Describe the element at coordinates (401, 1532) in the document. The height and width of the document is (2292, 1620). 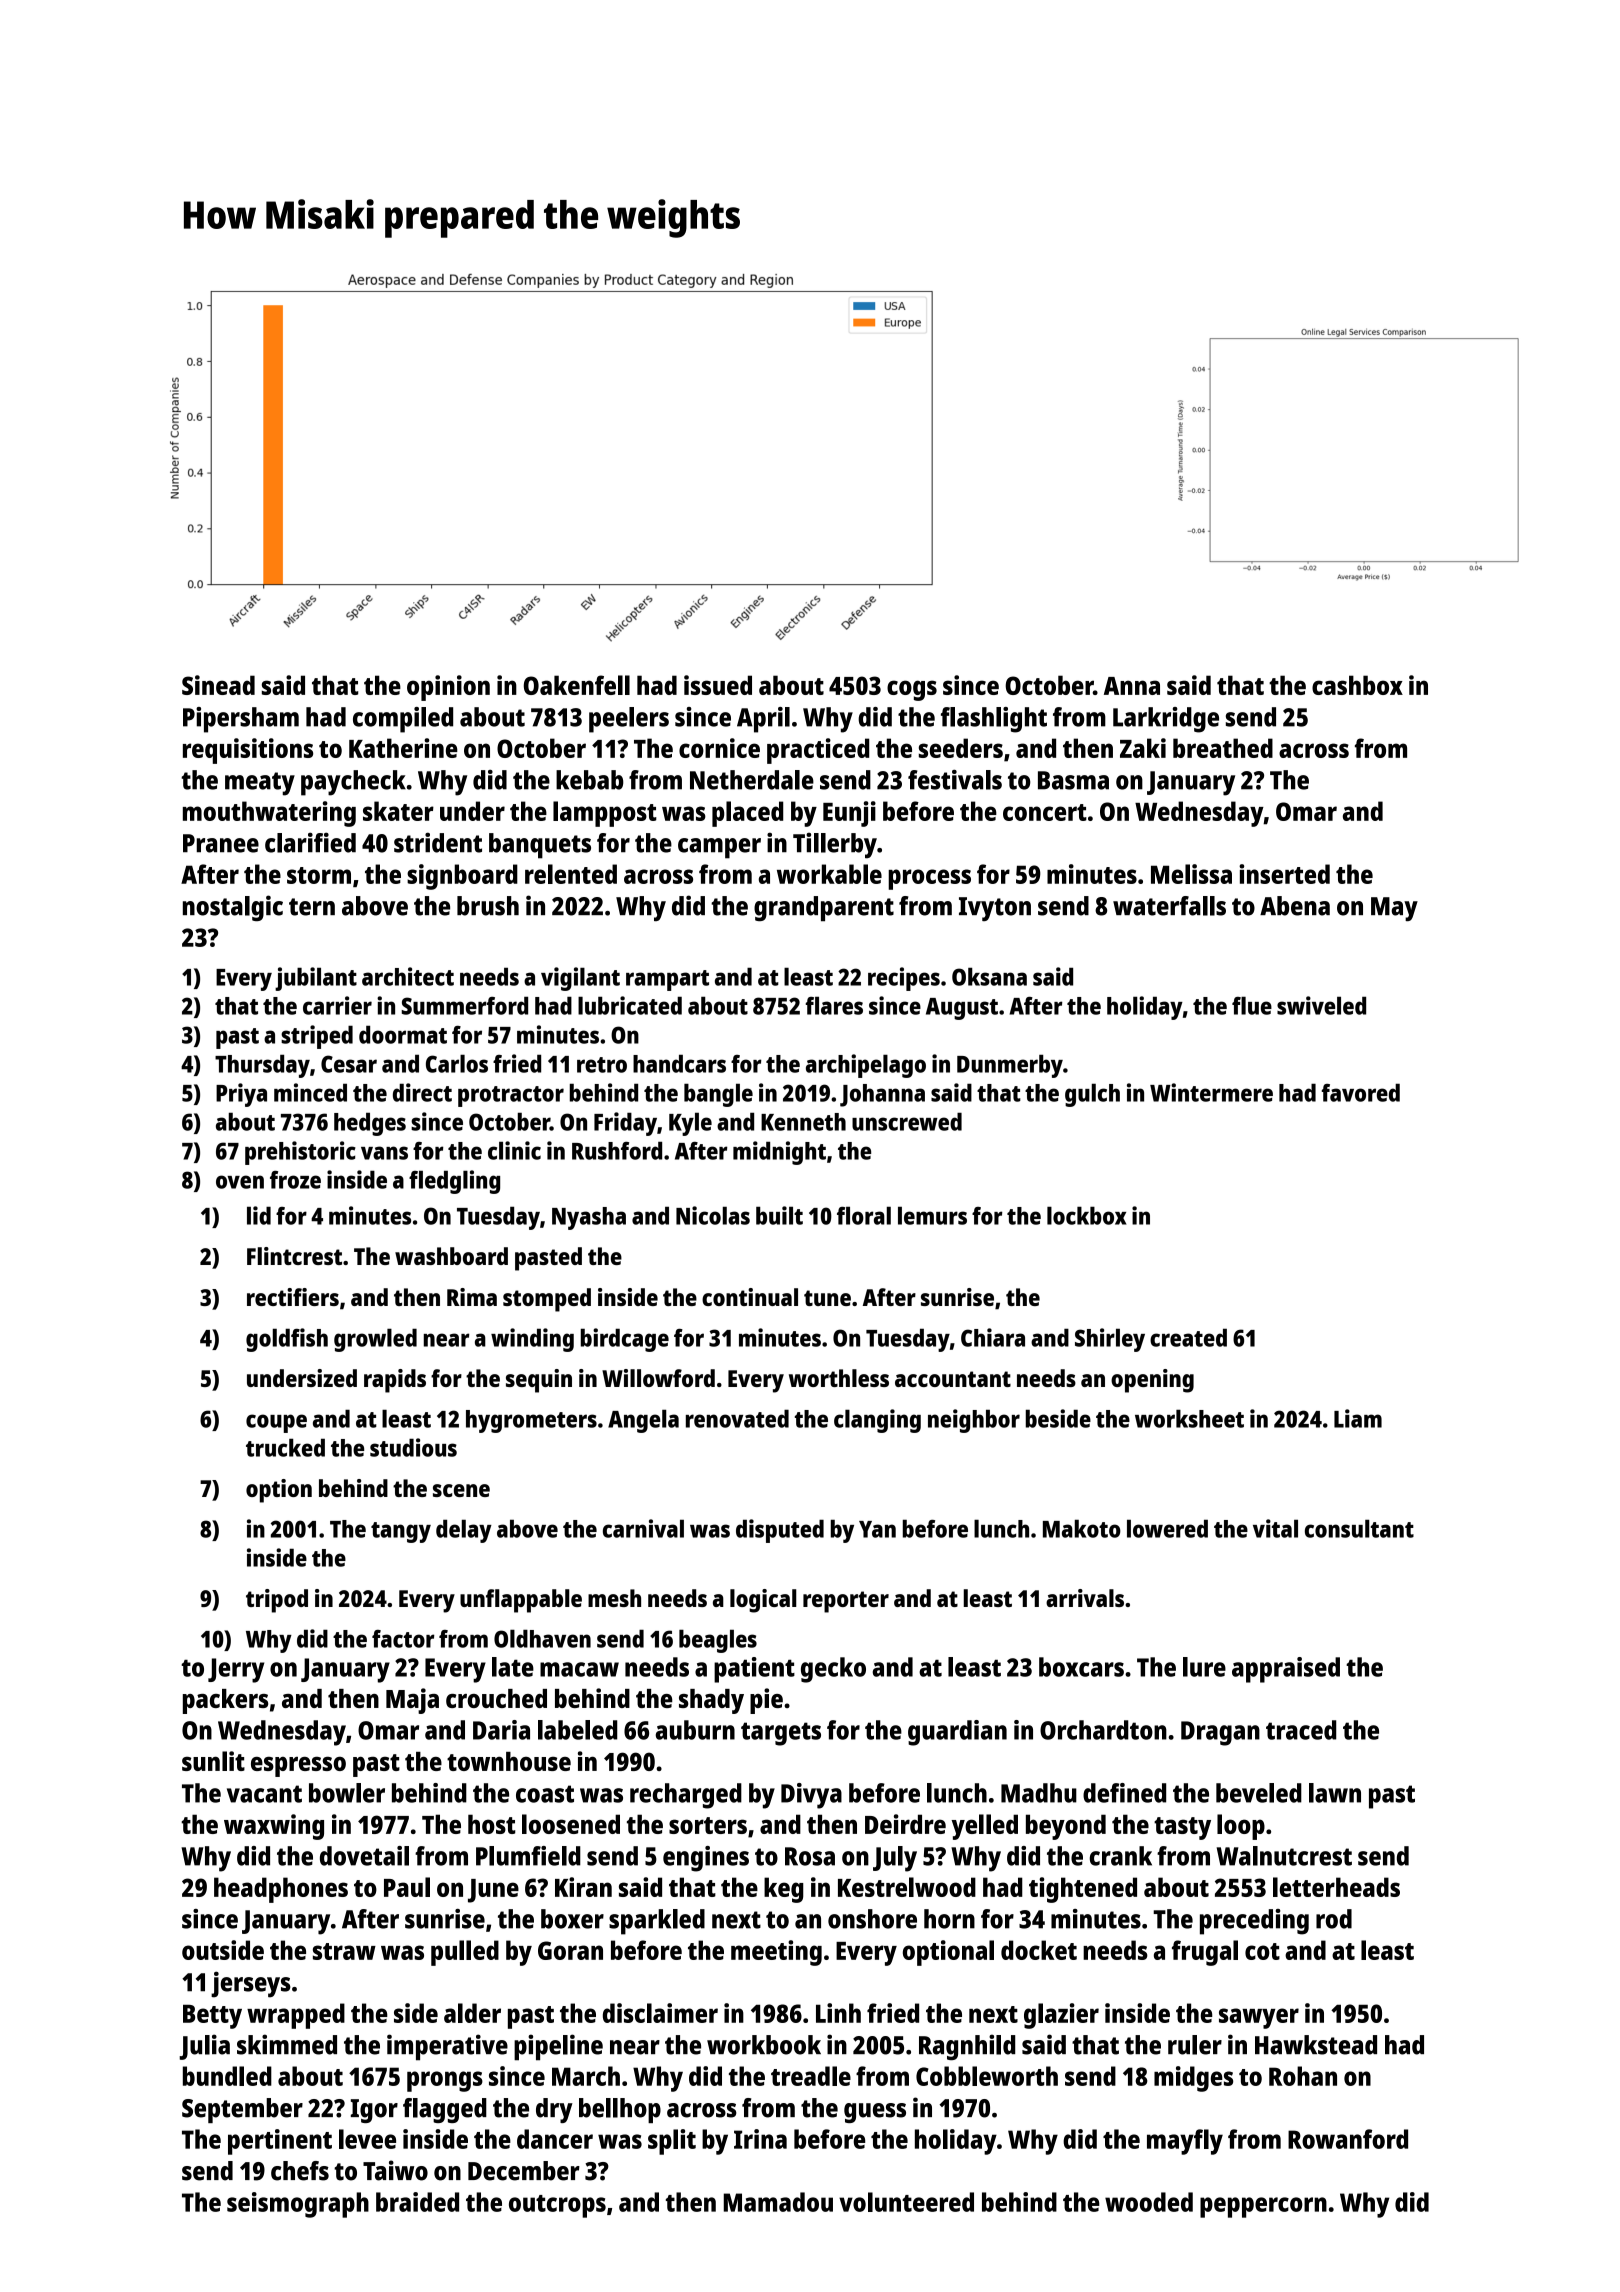
I see `tangy` at that location.
